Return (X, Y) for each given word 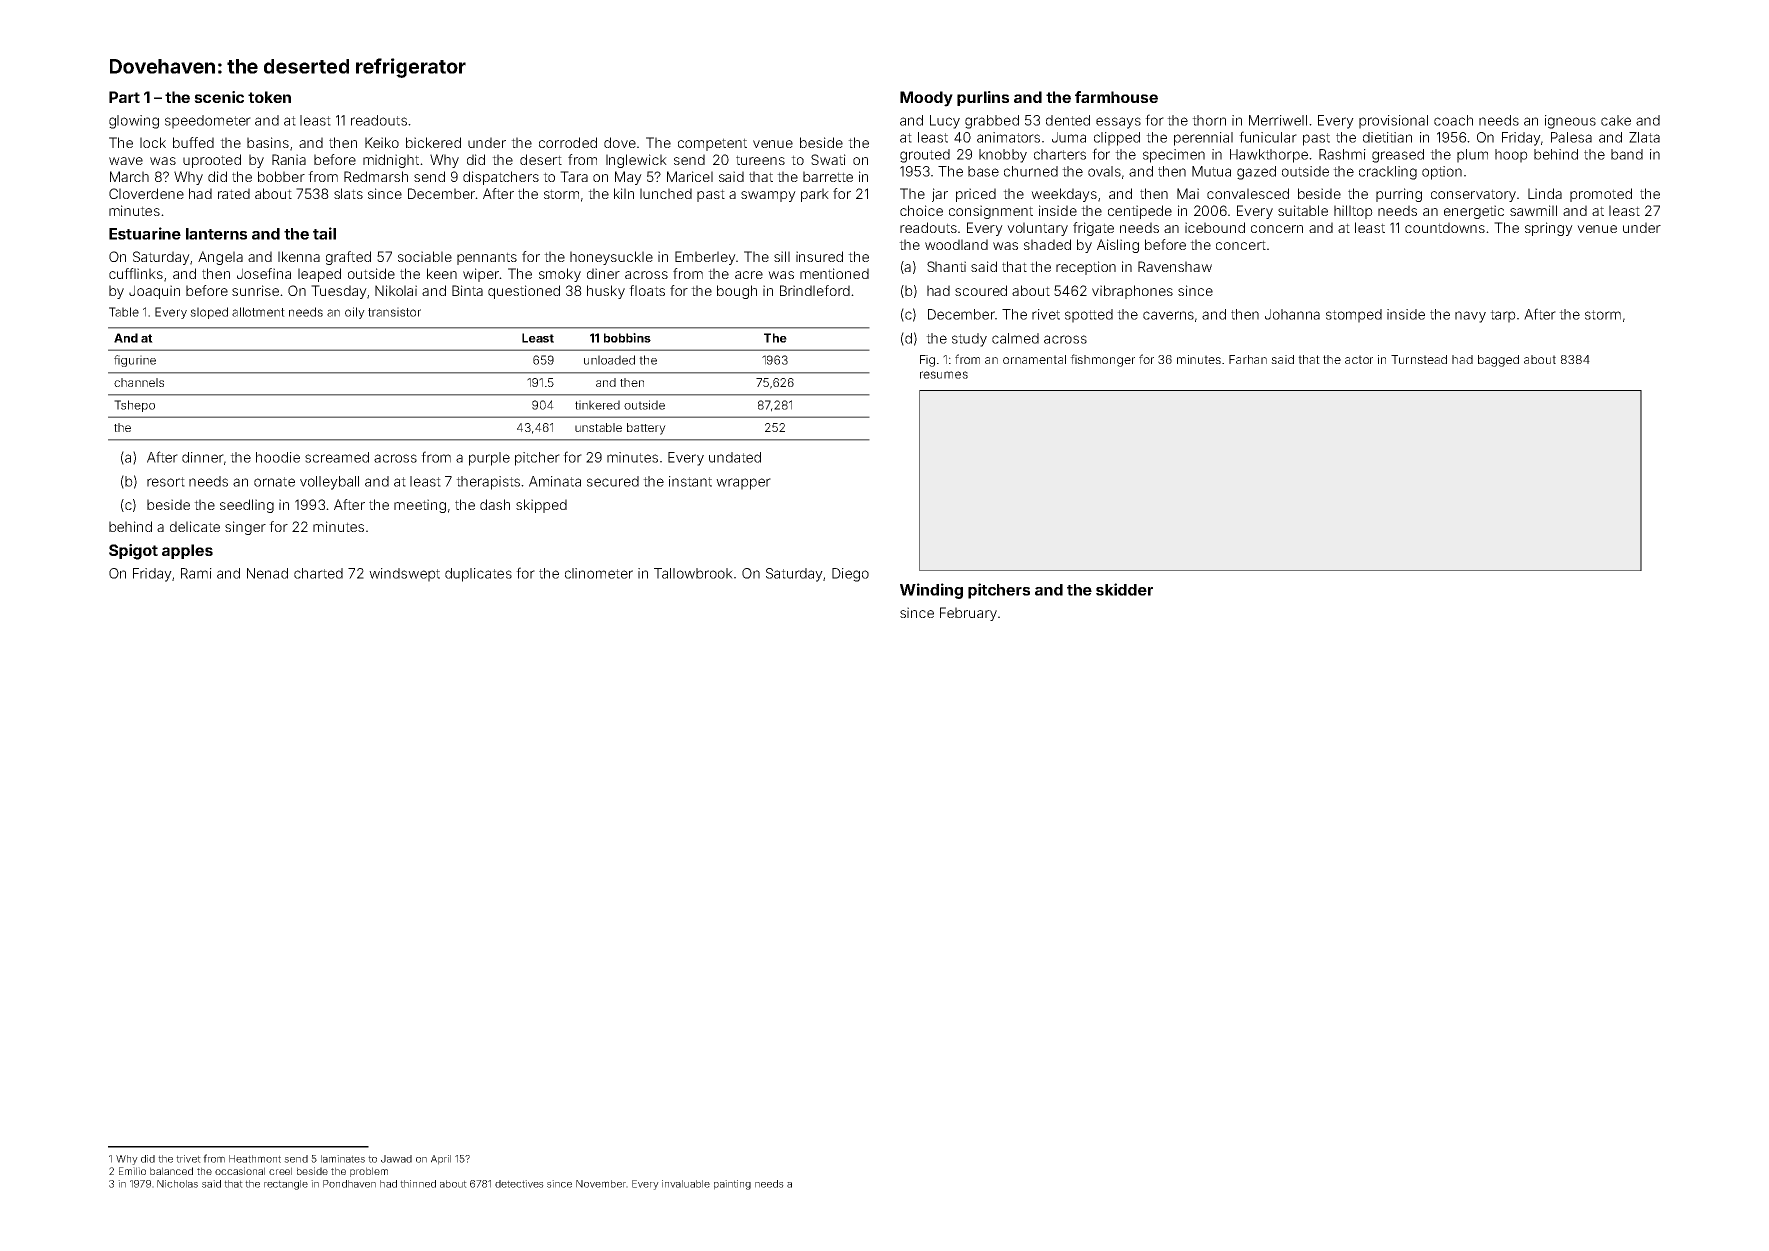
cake (1616, 120)
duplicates (478, 575)
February (968, 614)
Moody (926, 99)
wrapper (743, 484)
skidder (1124, 589)
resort (166, 482)
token (269, 97)
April (441, 1160)
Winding (931, 591)
